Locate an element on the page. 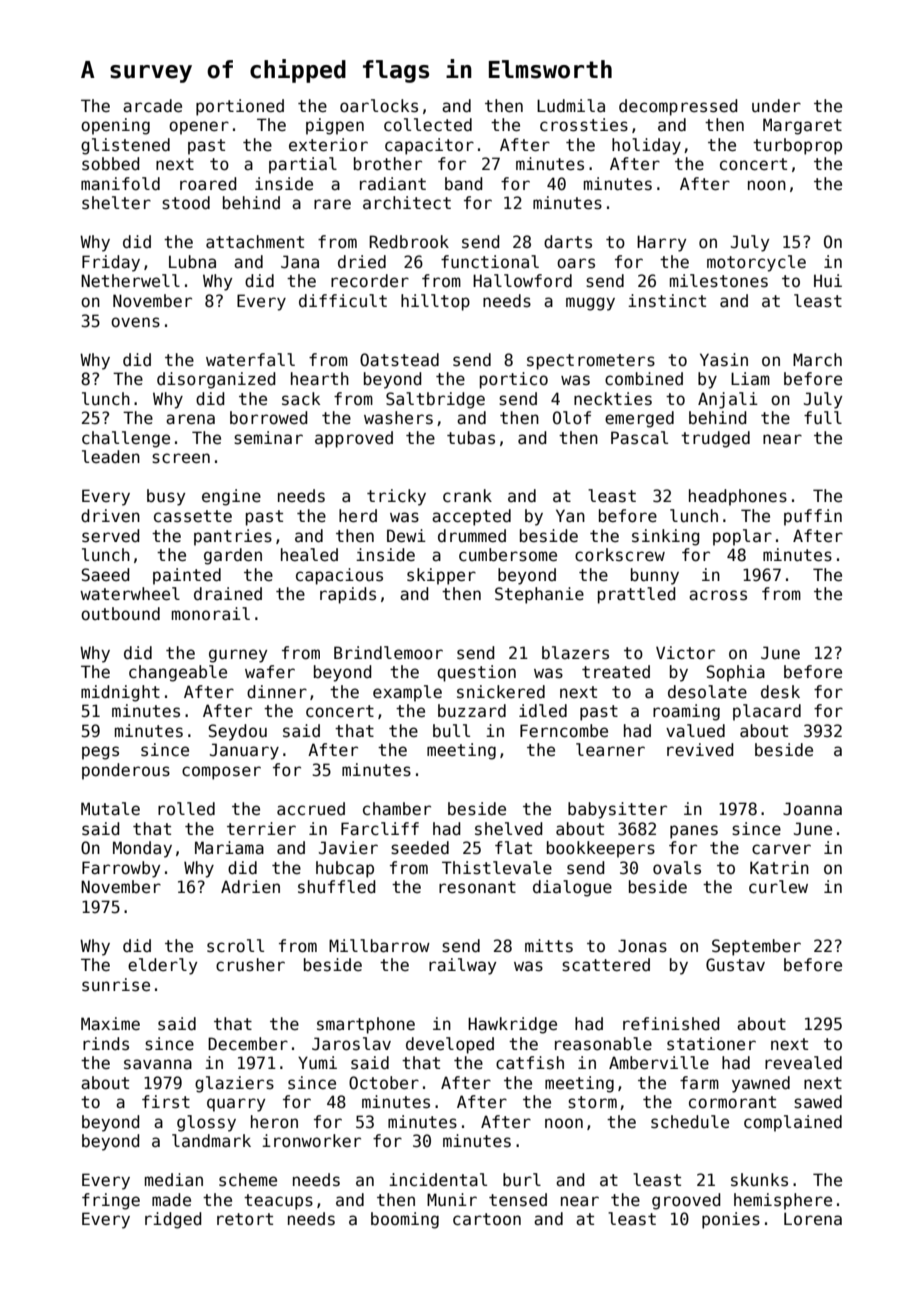 The width and height of the document is (924, 1308). savanna is located at coordinates (158, 1064).
